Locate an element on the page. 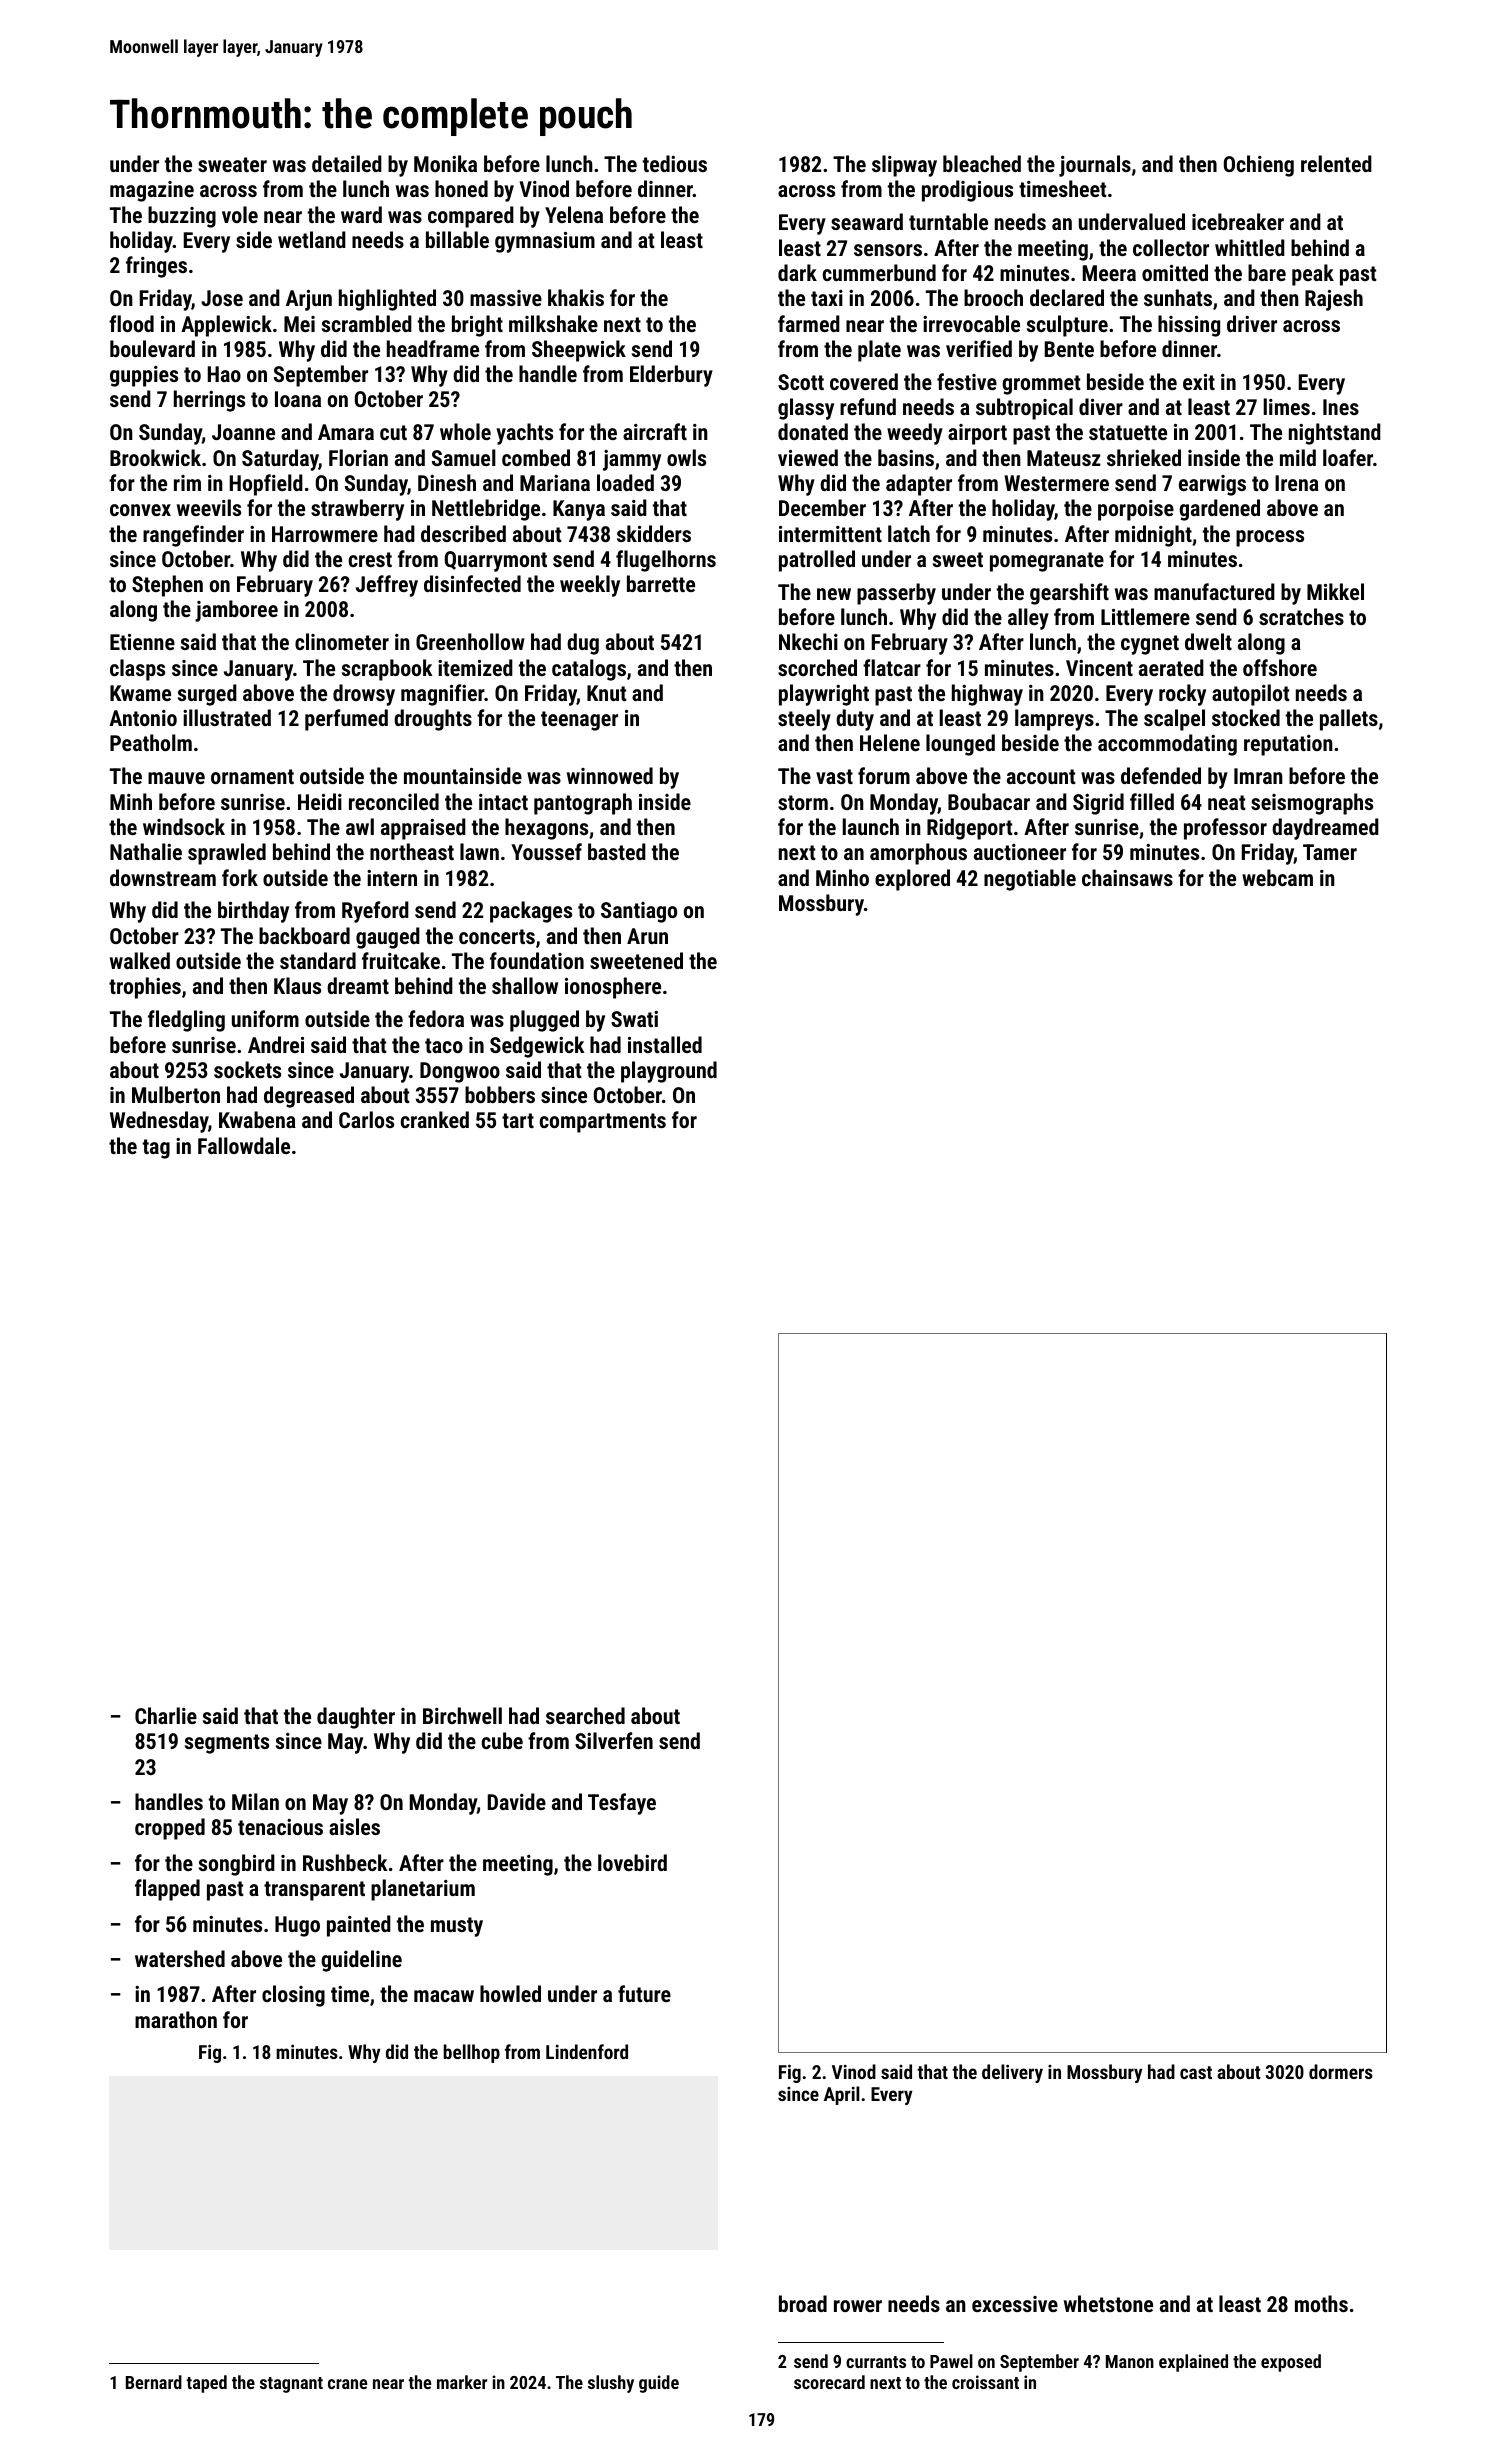 This document has width=1496, height=2464. uniform is located at coordinates (265, 1018).
